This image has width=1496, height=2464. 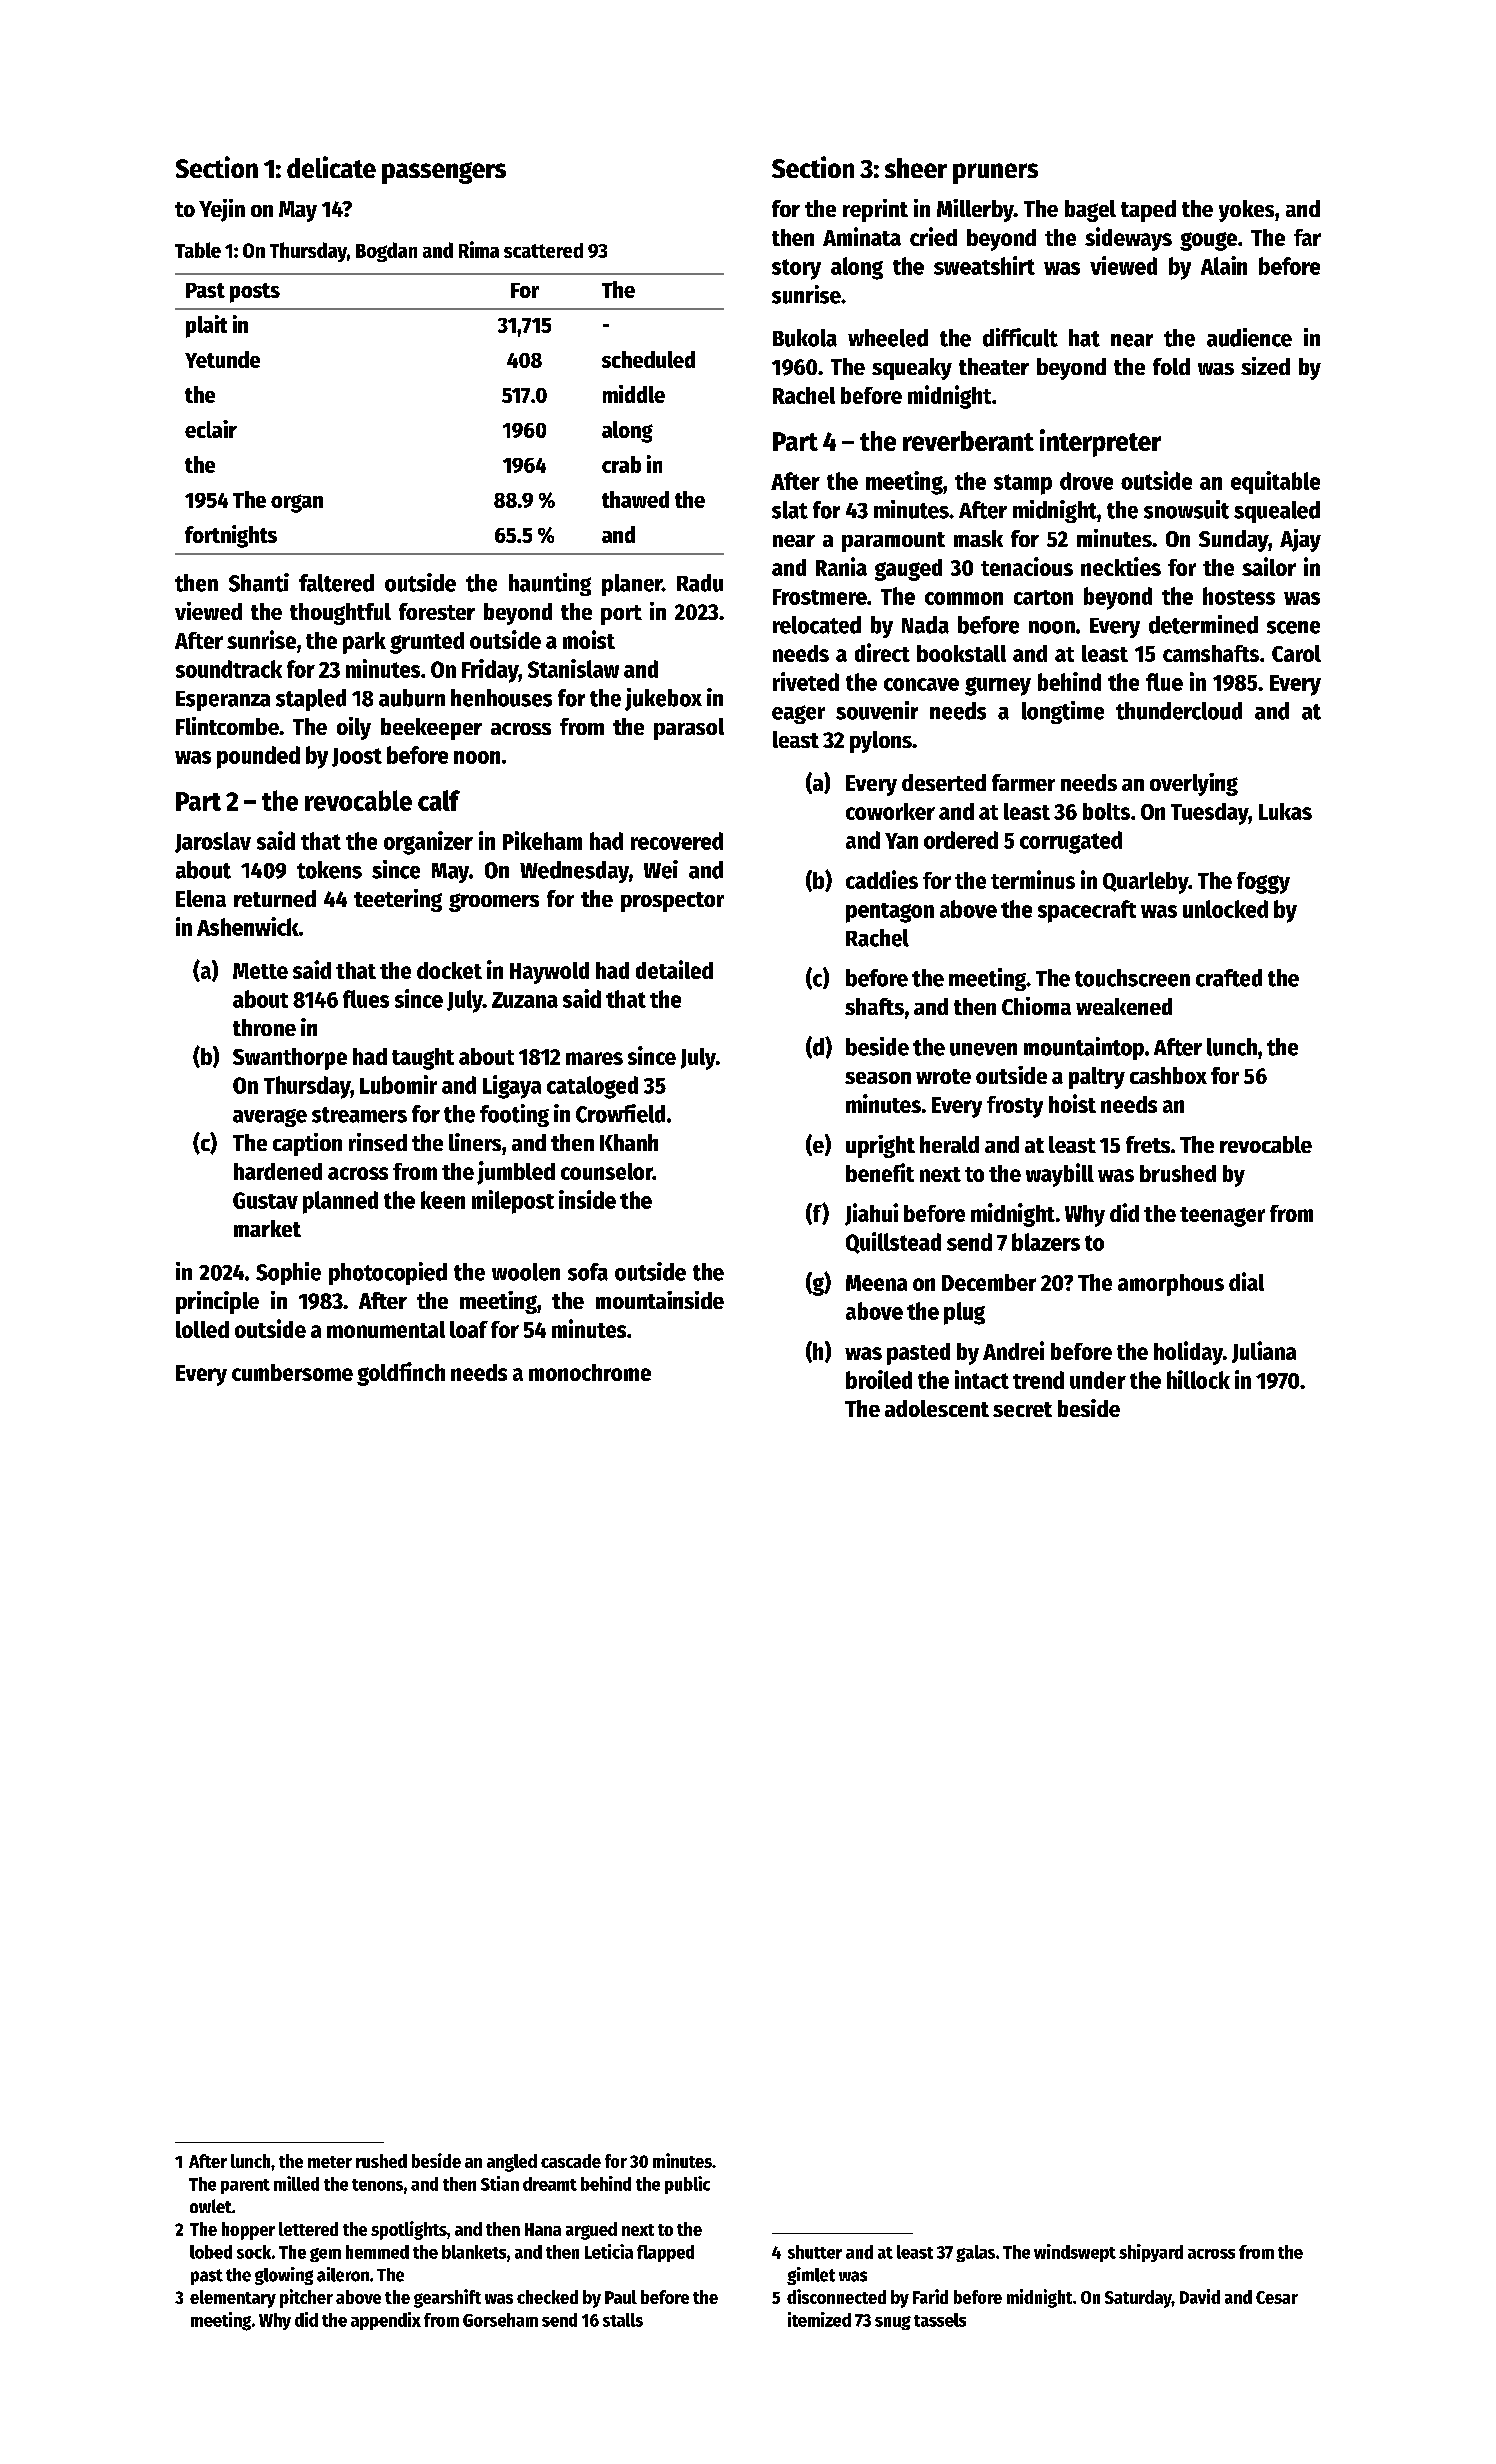 I want to click on faltered, so click(x=336, y=583).
